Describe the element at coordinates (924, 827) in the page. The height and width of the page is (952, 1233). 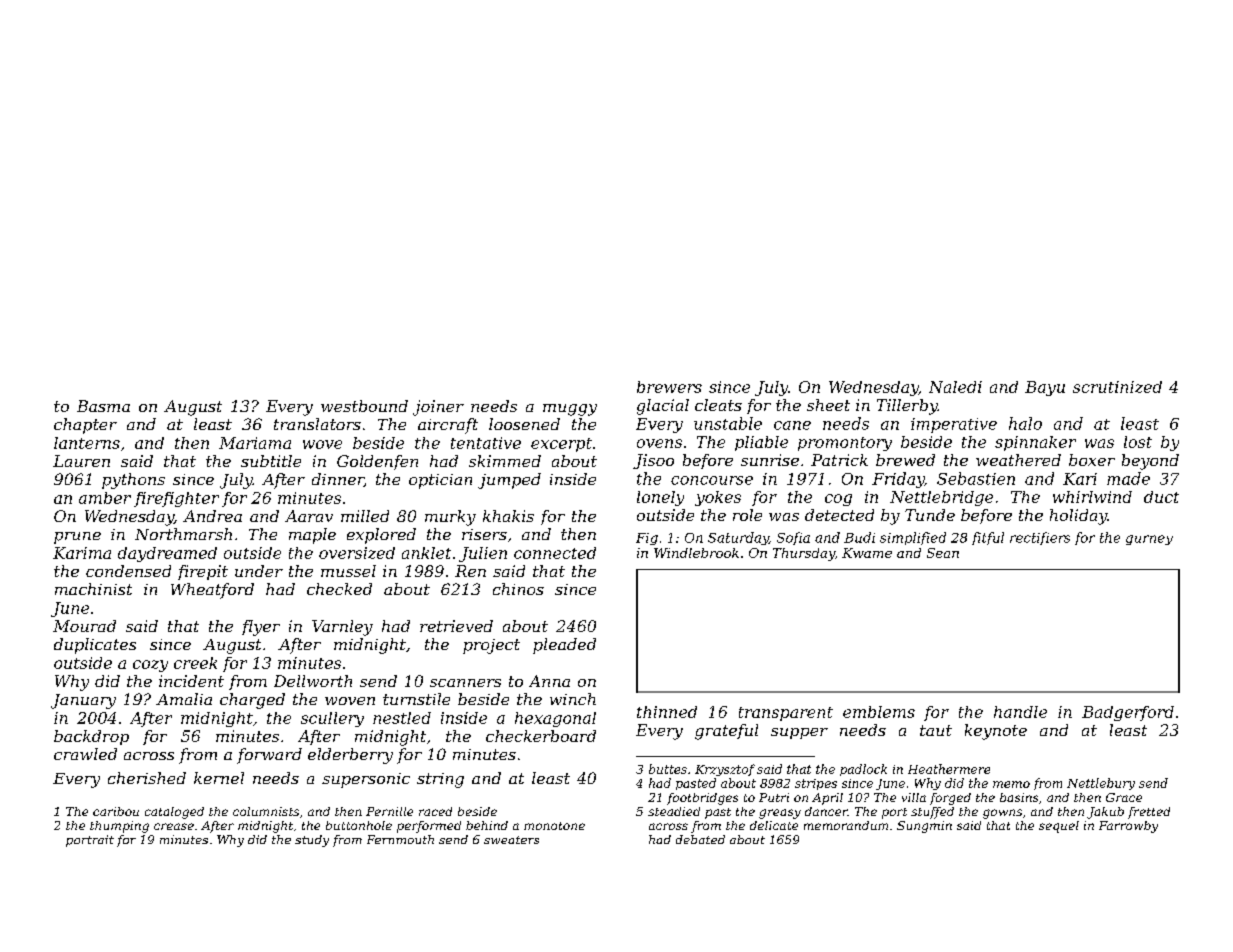
I see `Sungmin` at that location.
